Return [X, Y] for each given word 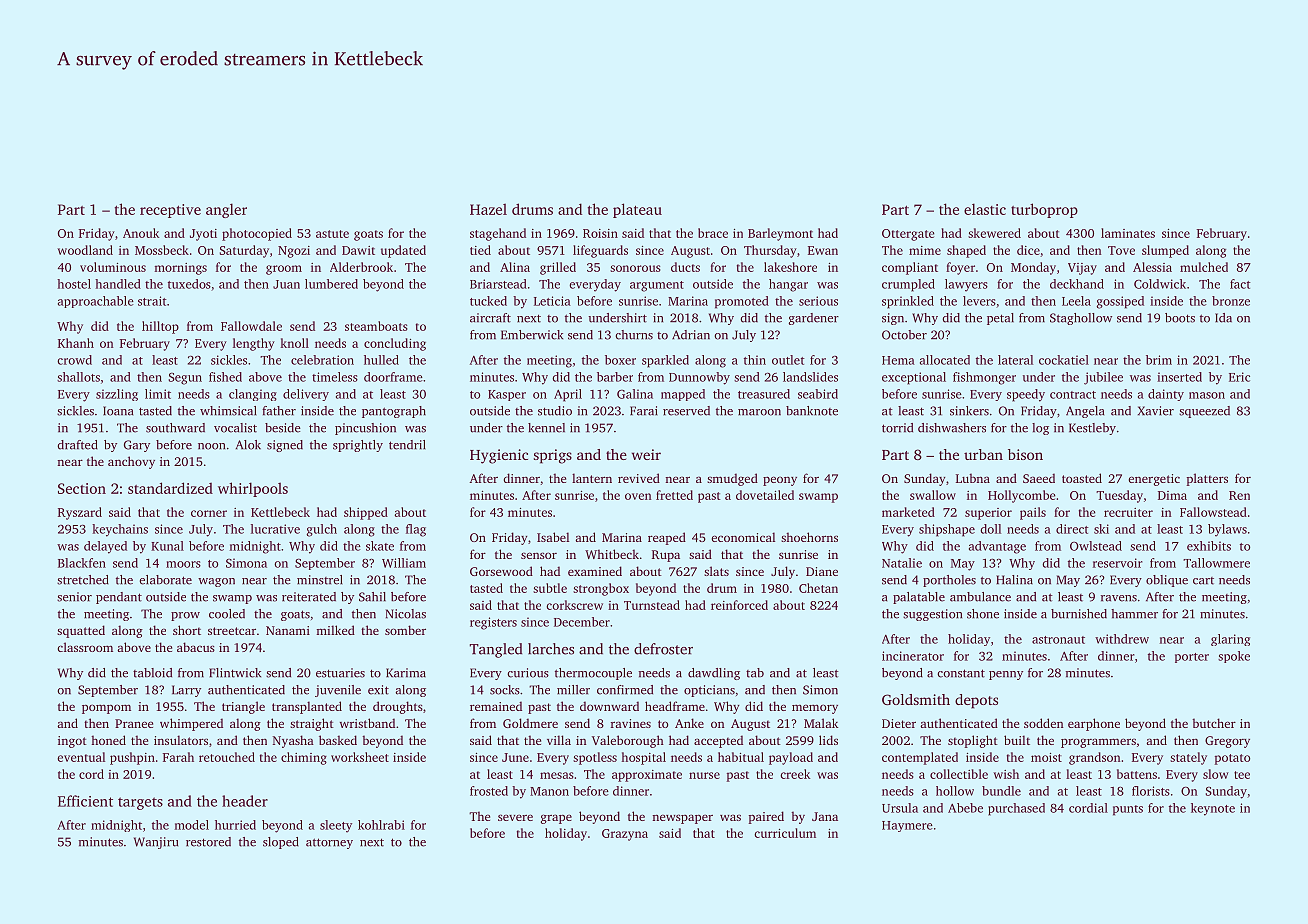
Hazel [488, 209]
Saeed [1039, 478]
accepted [718, 741]
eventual [81, 757]
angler [226, 210]
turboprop [1044, 210]
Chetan [818, 588]
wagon [216, 582]
